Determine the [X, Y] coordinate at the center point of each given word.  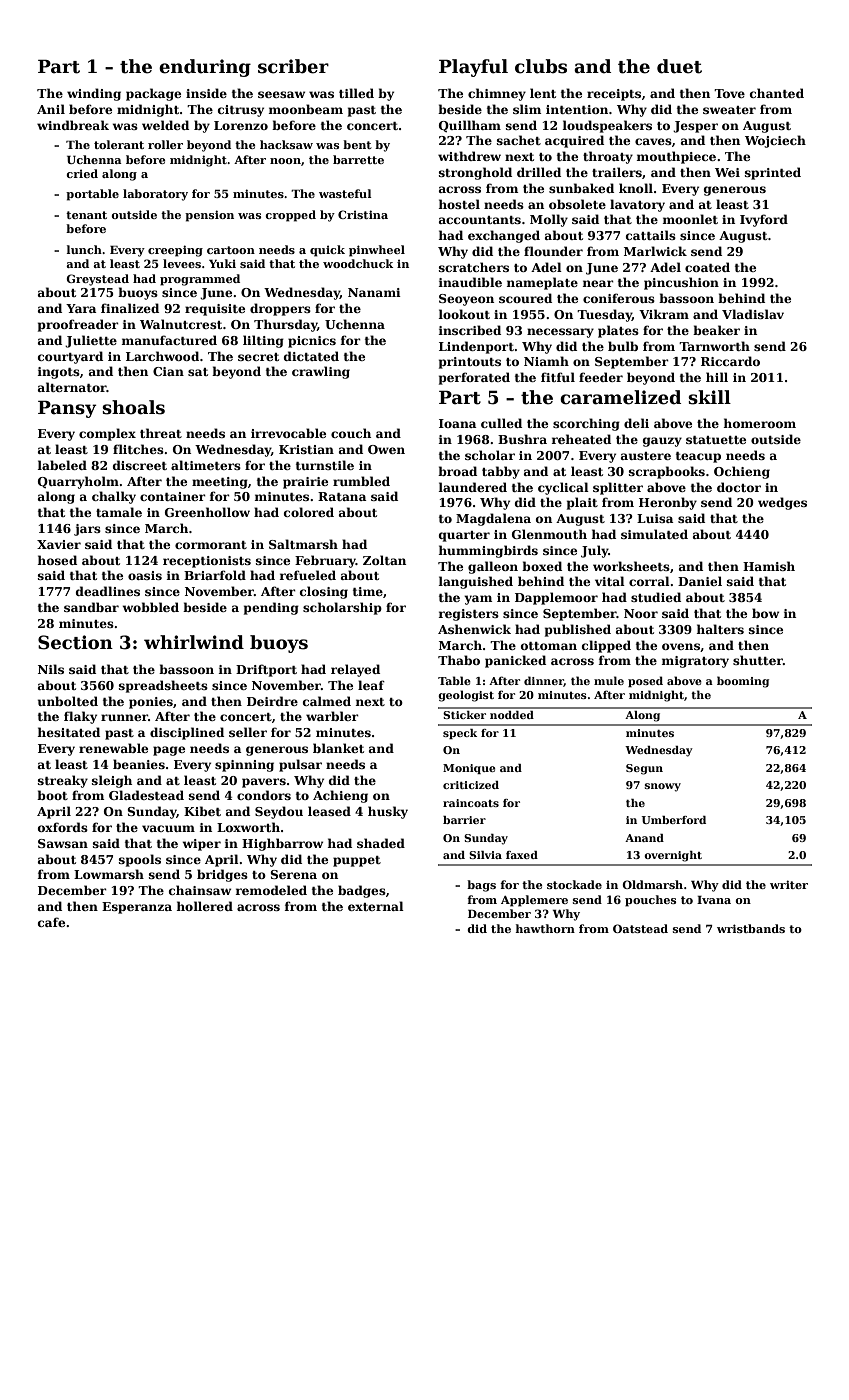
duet [679, 66]
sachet [519, 140]
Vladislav [753, 314]
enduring [205, 68]
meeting [220, 483]
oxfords [63, 827]
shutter [758, 660]
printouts [470, 363]
